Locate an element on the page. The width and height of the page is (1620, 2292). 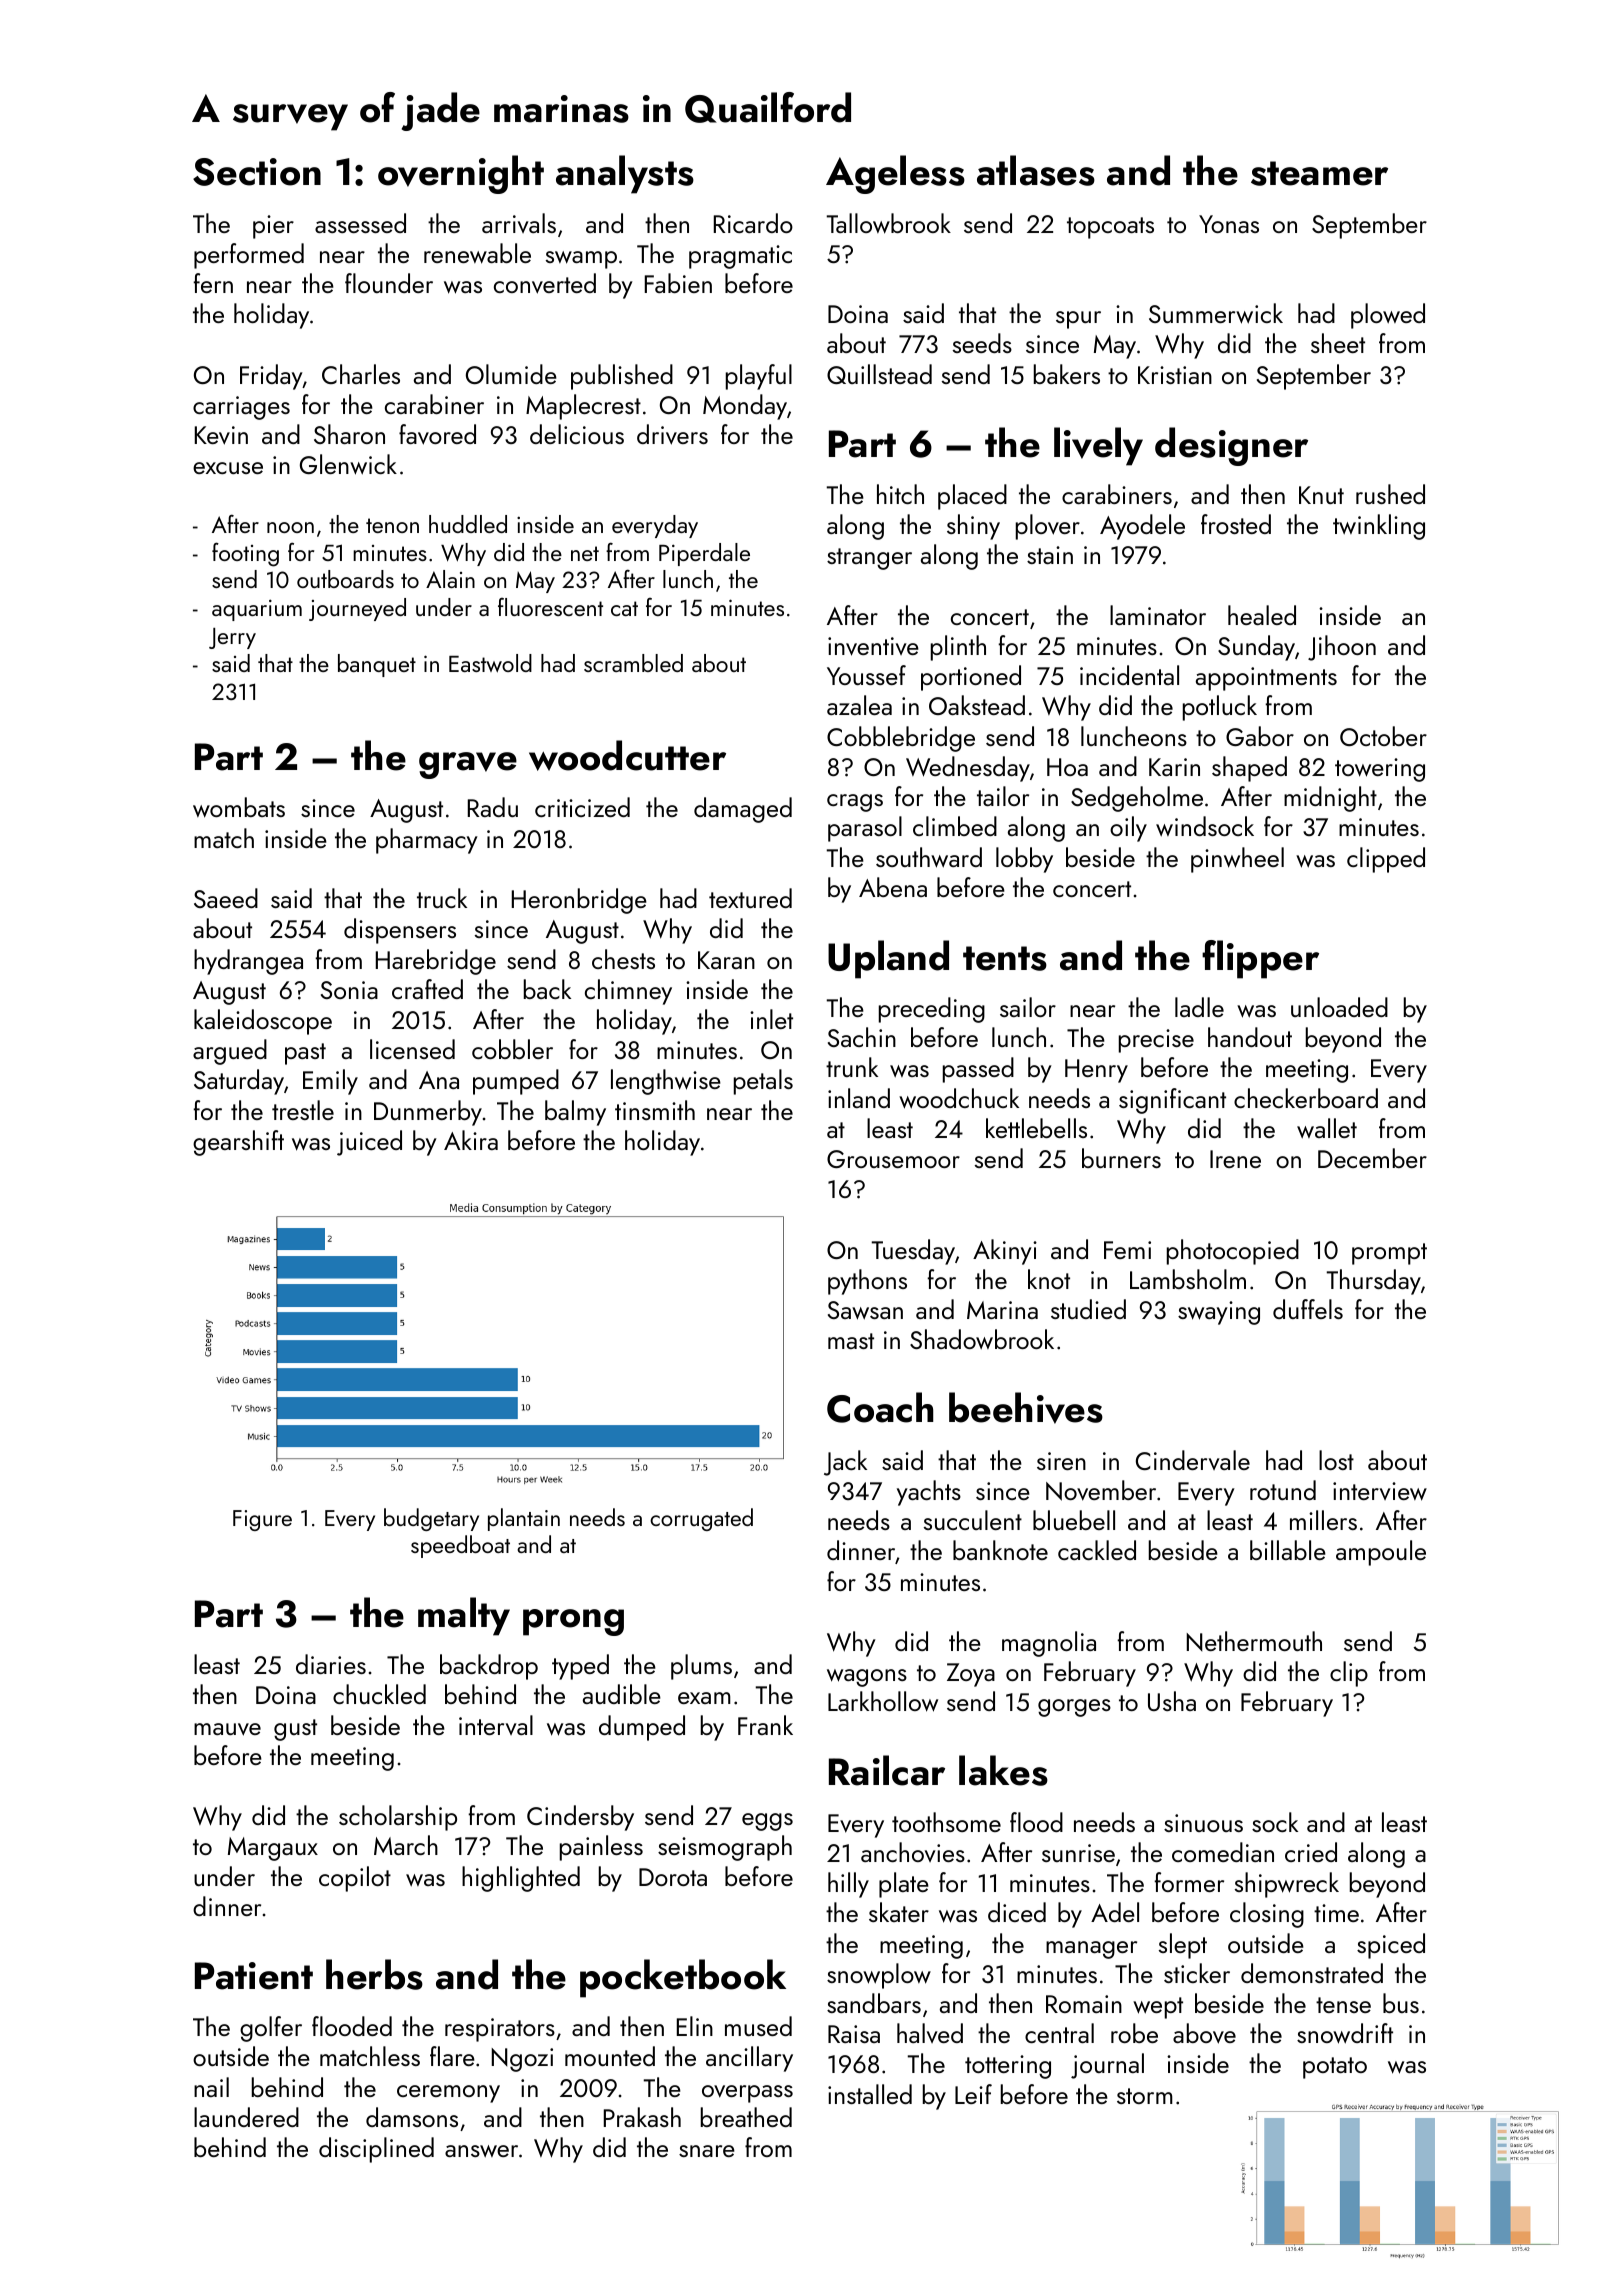
disciplined is located at coordinates (376, 2150).
